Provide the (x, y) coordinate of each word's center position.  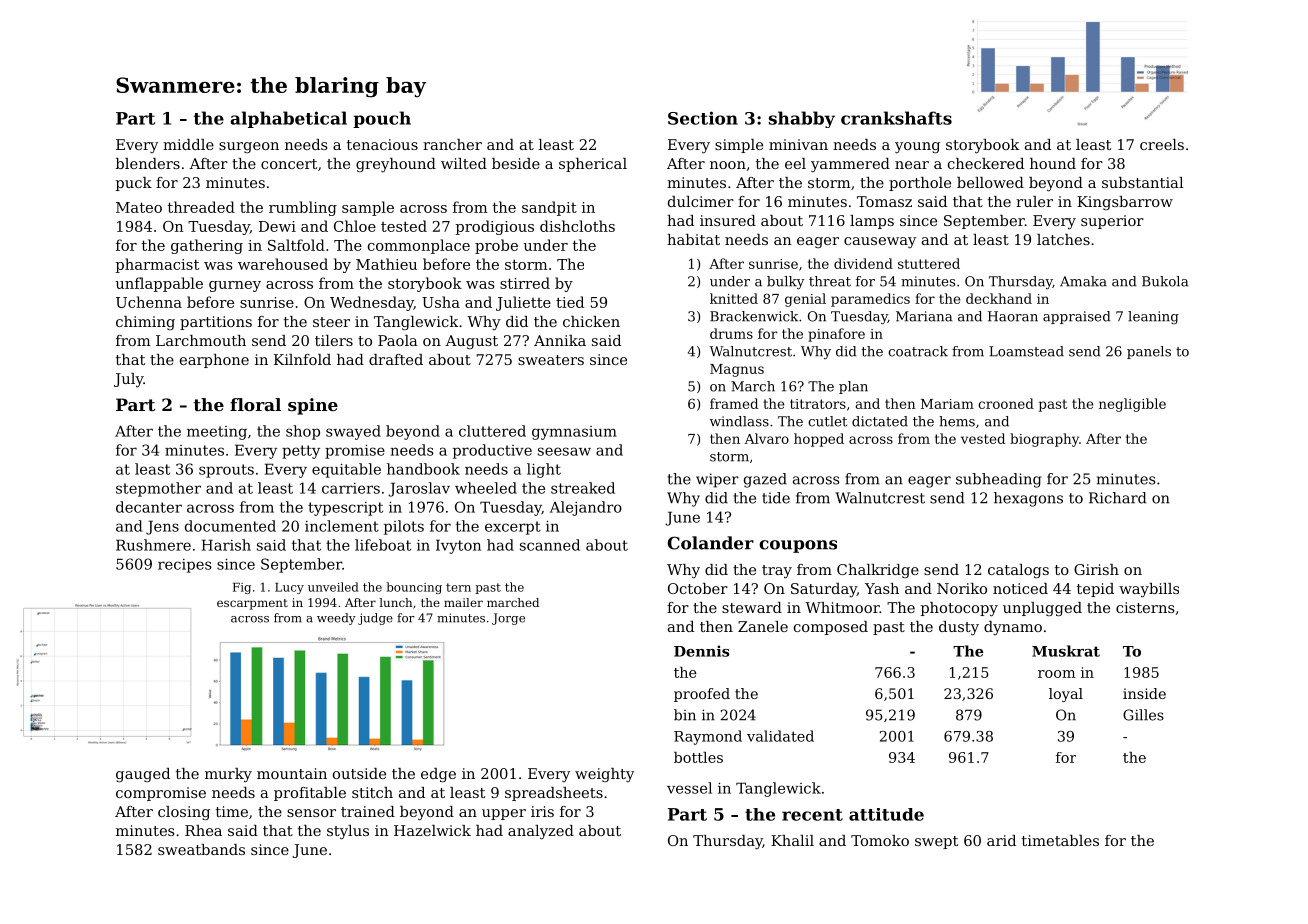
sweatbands (201, 849)
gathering (207, 246)
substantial (1142, 182)
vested (983, 438)
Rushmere (153, 545)
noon (728, 165)
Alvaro (767, 438)
